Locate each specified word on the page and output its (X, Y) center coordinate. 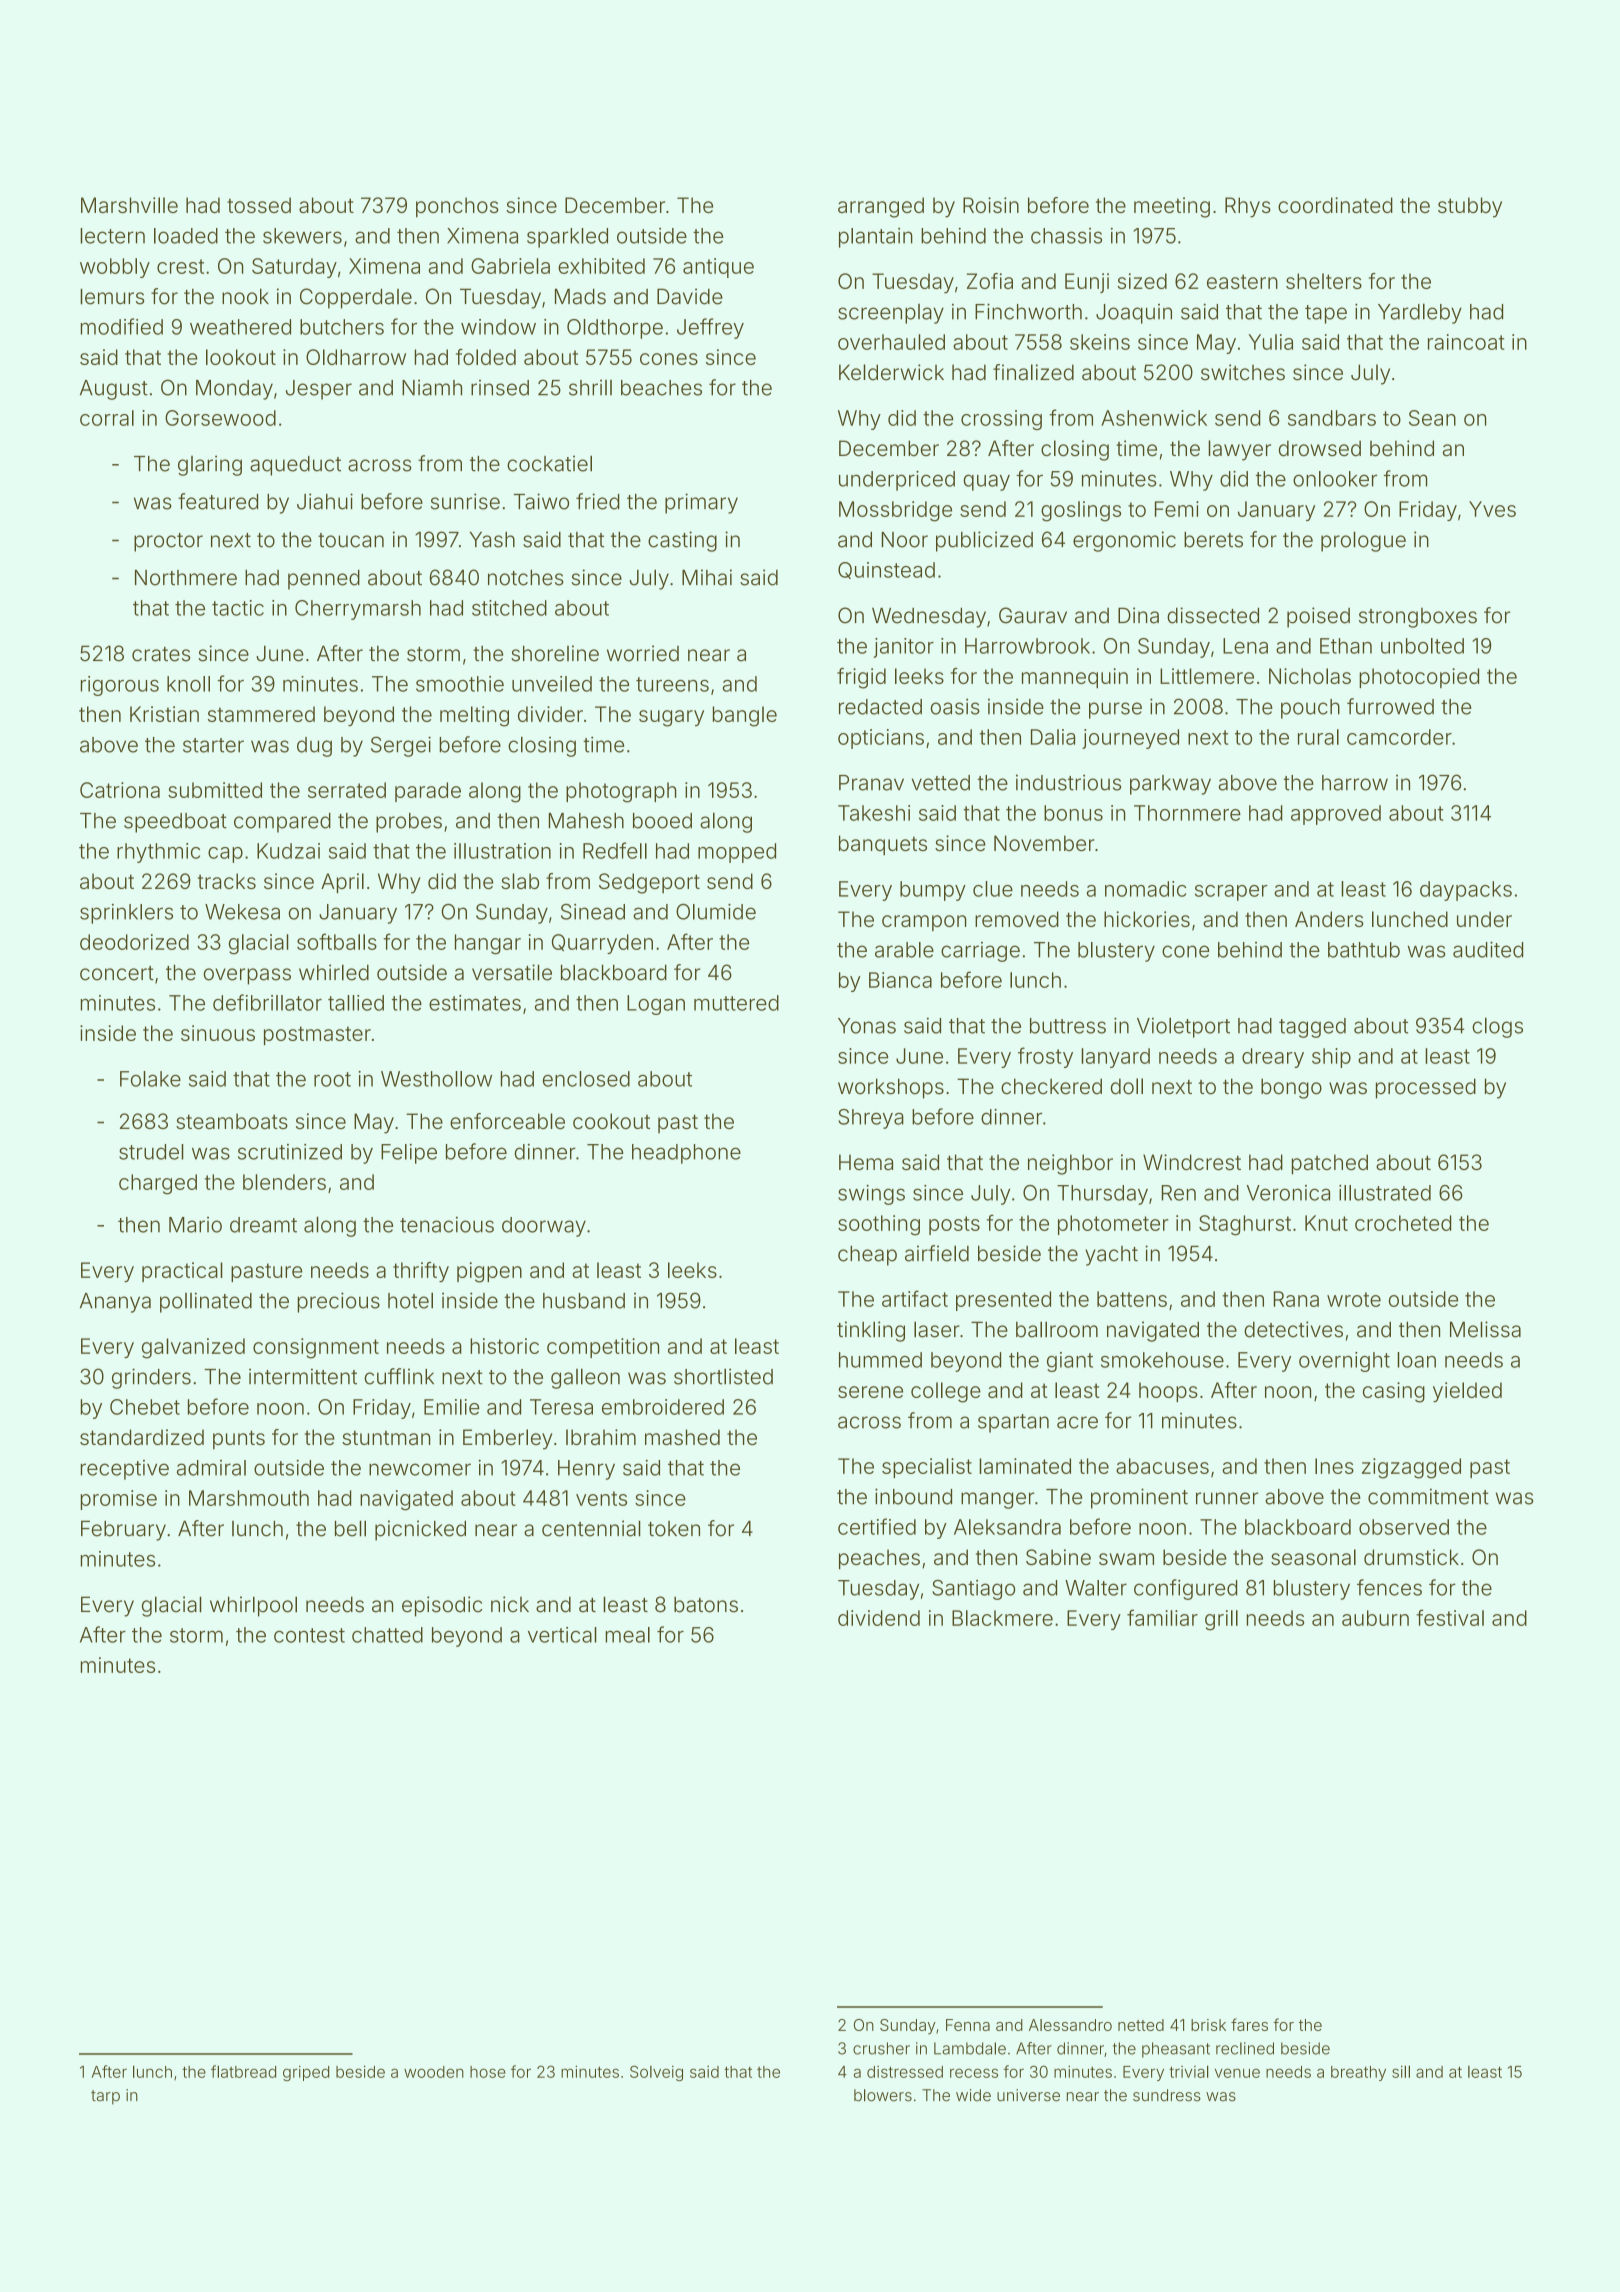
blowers (883, 2095)
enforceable (507, 1121)
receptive (125, 1470)
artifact (915, 1298)
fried (598, 501)
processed (1426, 1088)
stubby (1470, 207)
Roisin (991, 205)
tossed (259, 205)
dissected (1213, 615)
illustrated (1385, 1193)
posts (954, 1225)
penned (324, 580)
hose (488, 2072)
